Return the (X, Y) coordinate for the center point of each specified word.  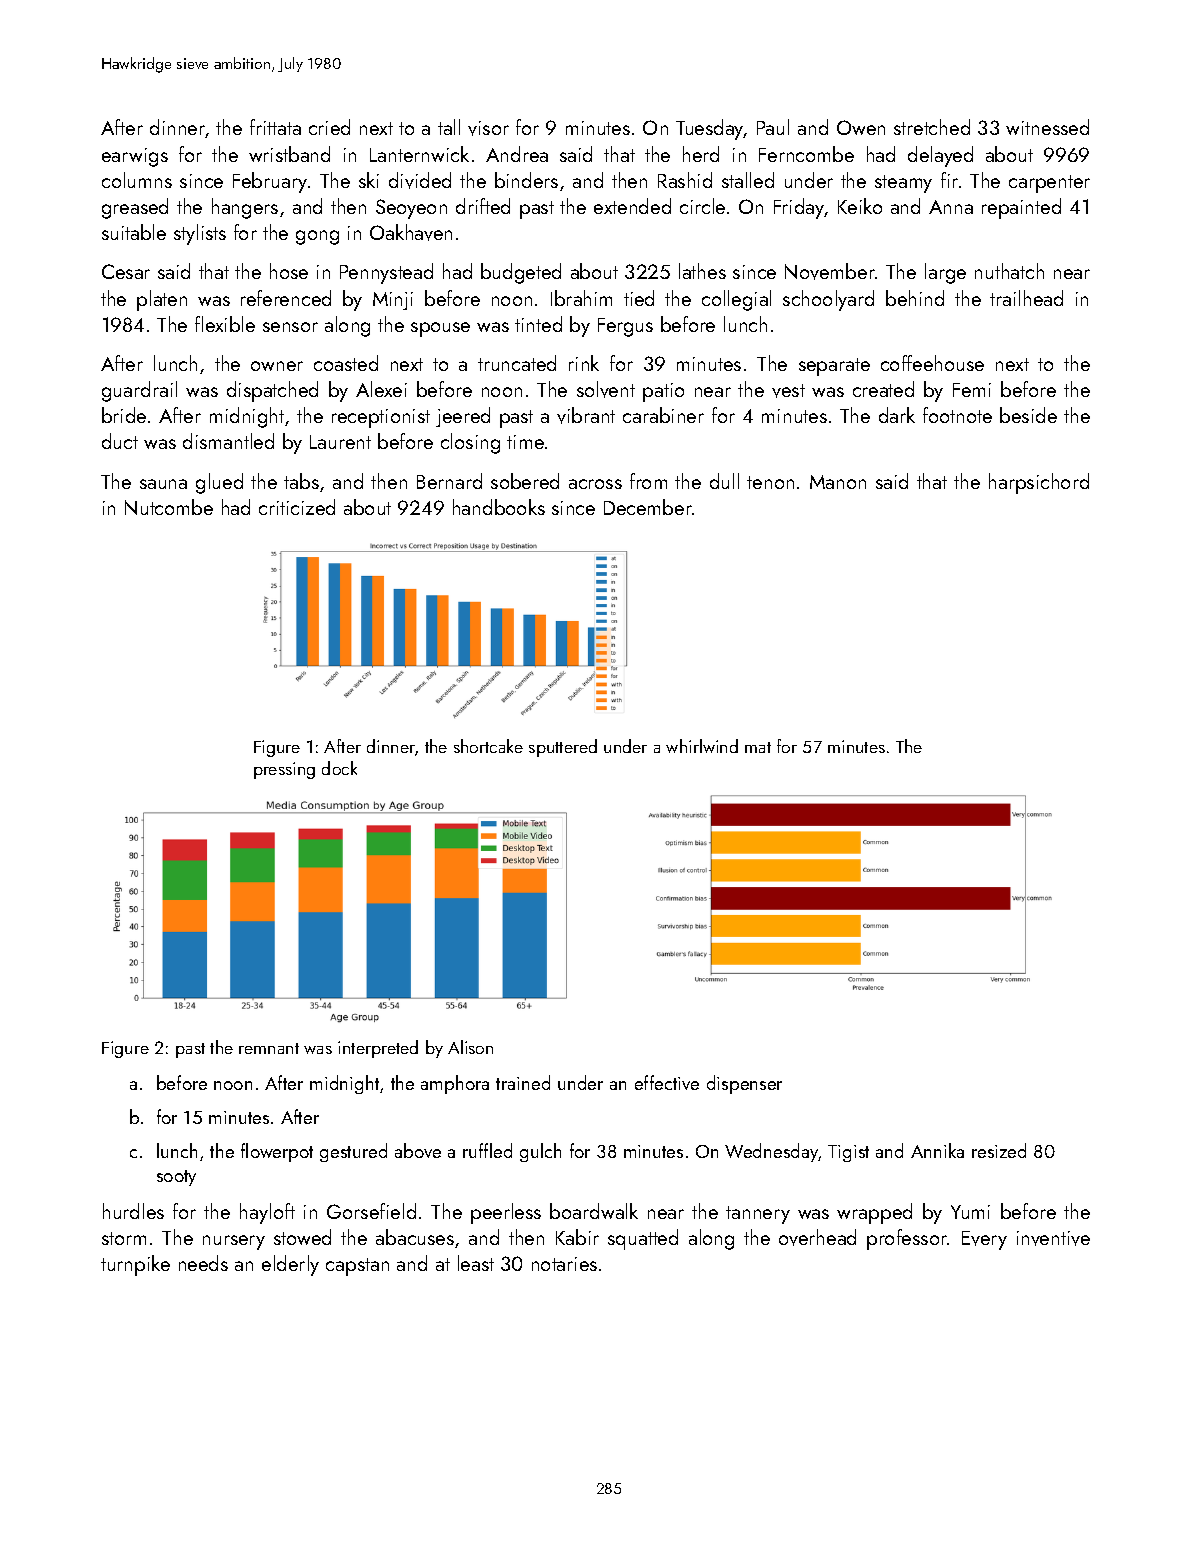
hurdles (133, 1211)
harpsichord (1039, 483)
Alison (470, 1047)
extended (632, 206)
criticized (297, 507)
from (648, 481)
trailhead (1026, 298)
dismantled (228, 441)
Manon (838, 482)
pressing (284, 770)
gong (317, 237)
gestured (353, 1152)
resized (999, 1150)
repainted (1021, 208)
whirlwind (702, 746)
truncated (517, 363)
